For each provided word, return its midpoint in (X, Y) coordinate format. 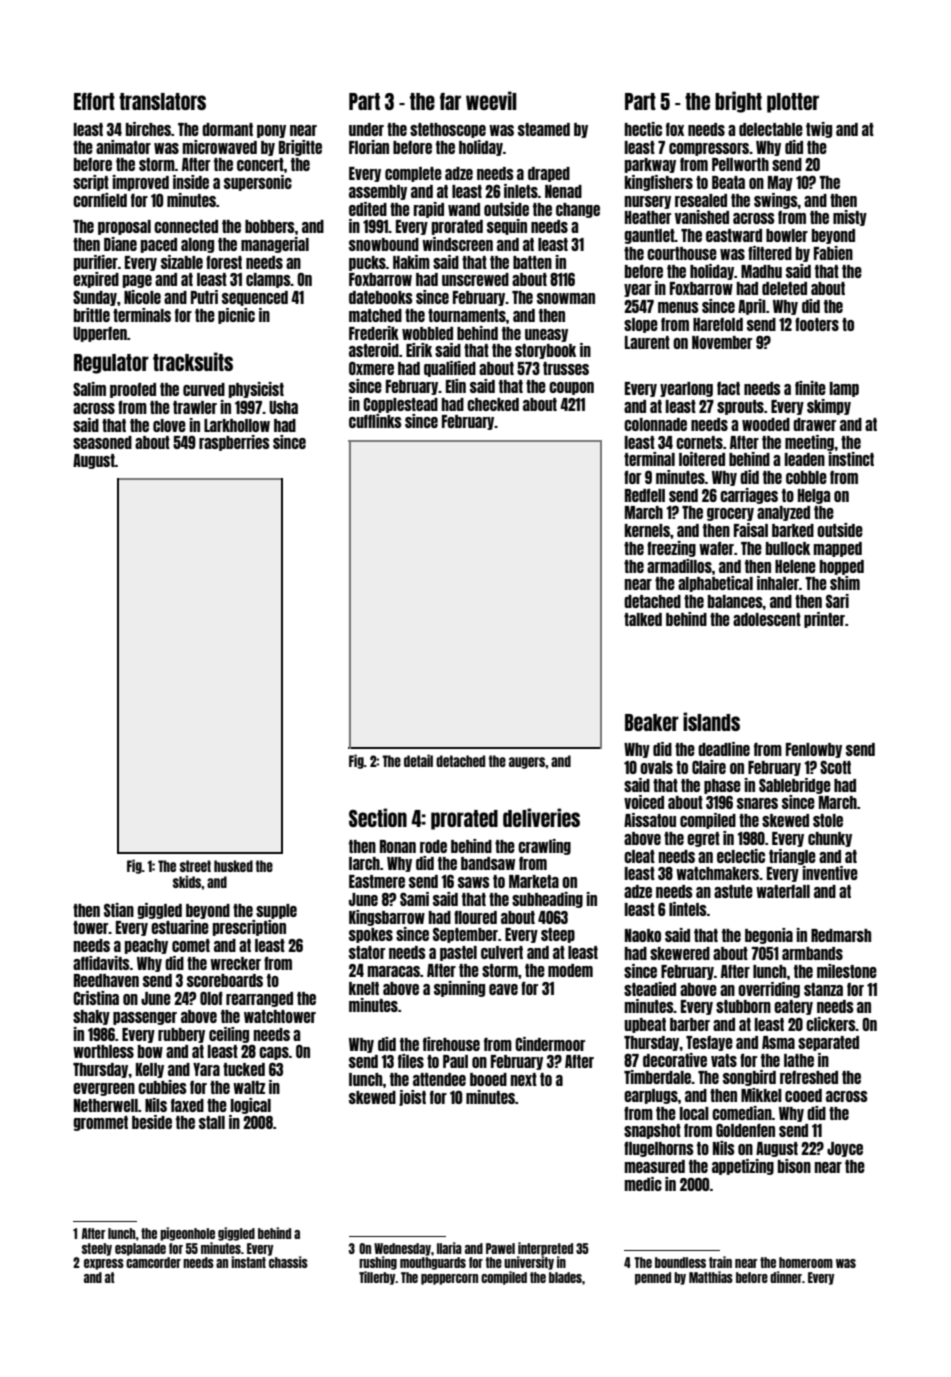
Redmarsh (841, 935)
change (578, 210)
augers (527, 763)
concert (260, 164)
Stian (119, 910)
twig (819, 130)
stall (212, 1122)
